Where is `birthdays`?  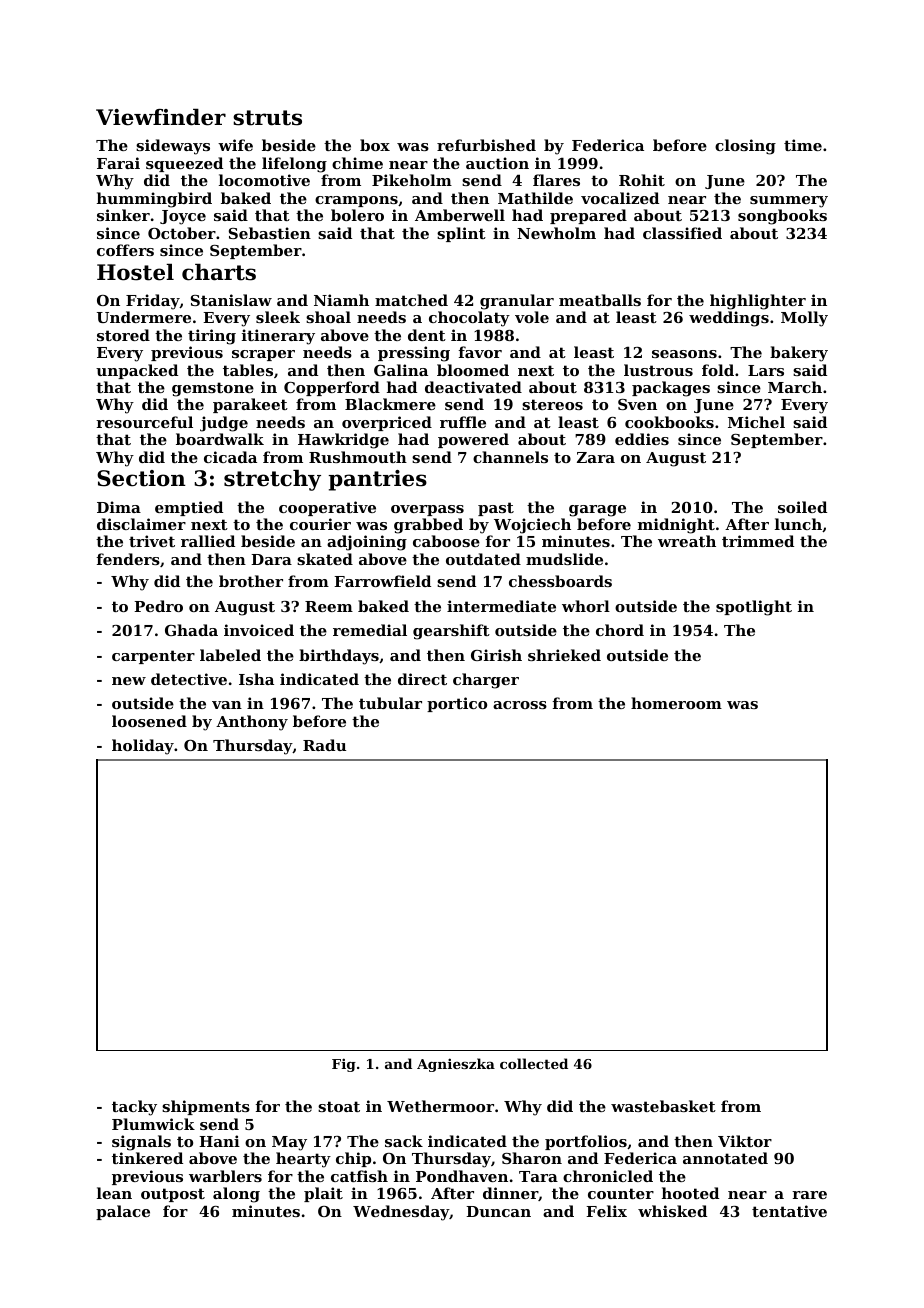 birthdays is located at coordinates (339, 657).
